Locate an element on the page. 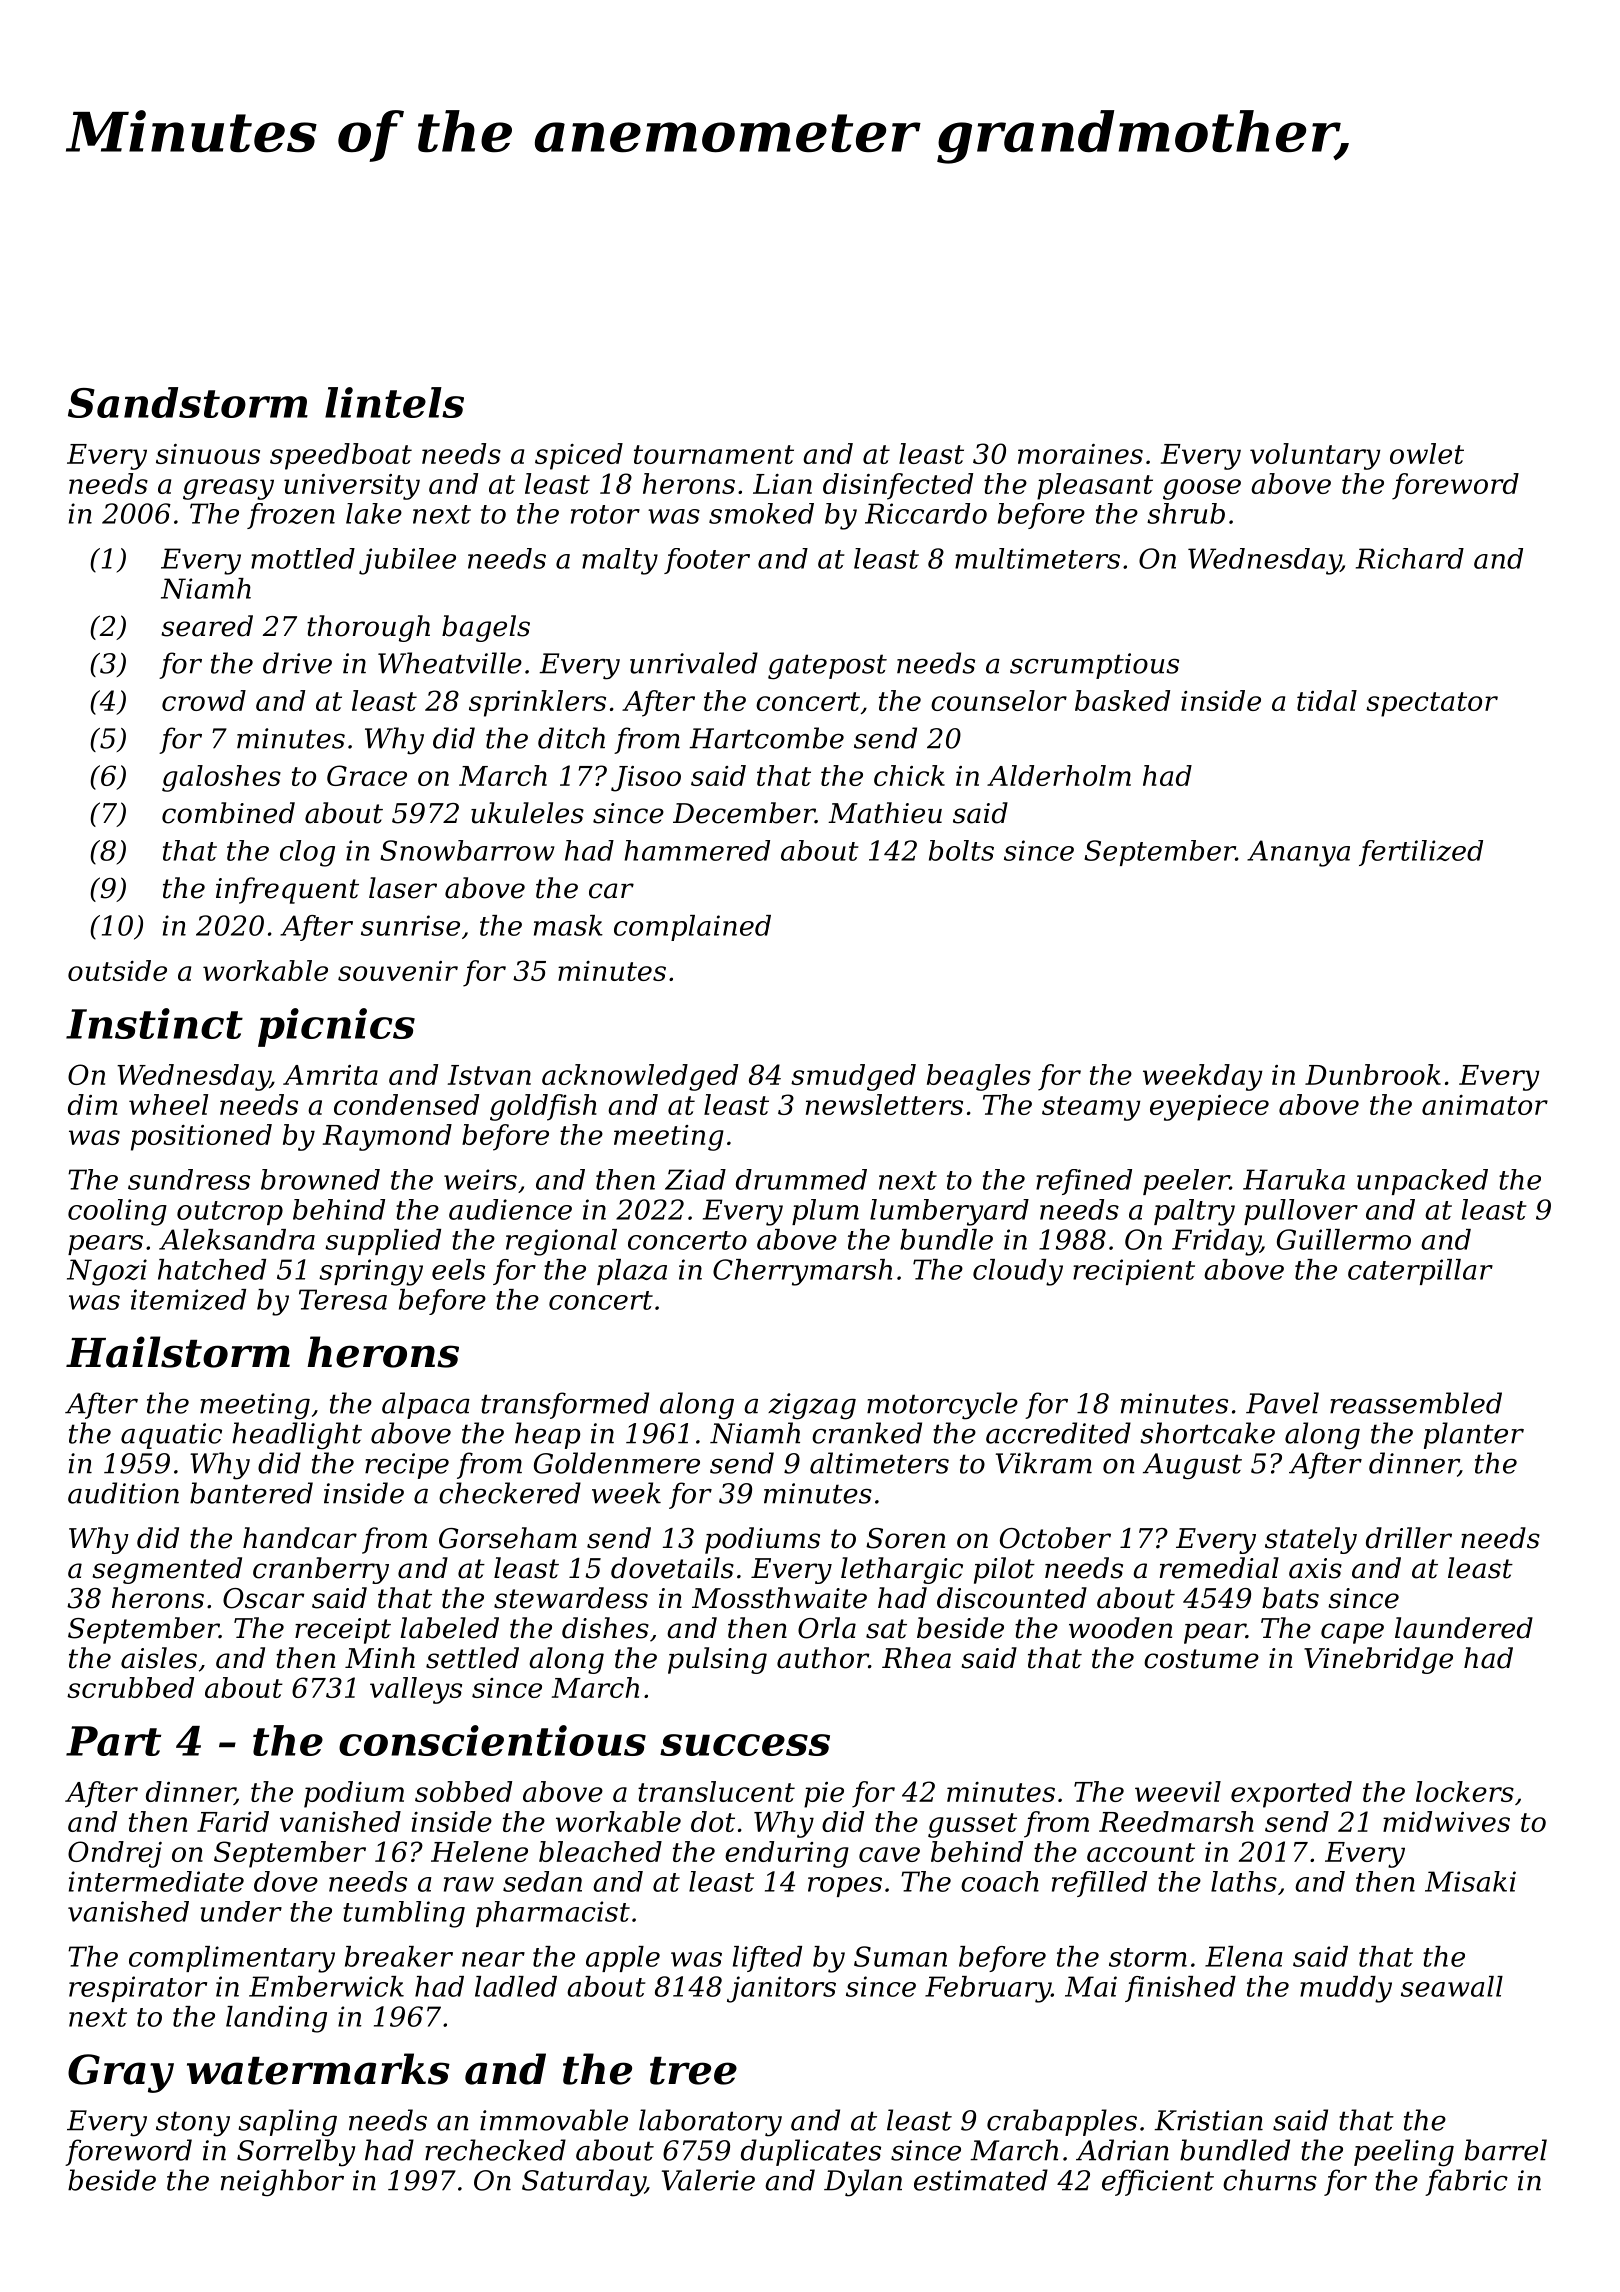 The height and width of the document is (2292, 1620). eyepiece is located at coordinates (1209, 1108).
